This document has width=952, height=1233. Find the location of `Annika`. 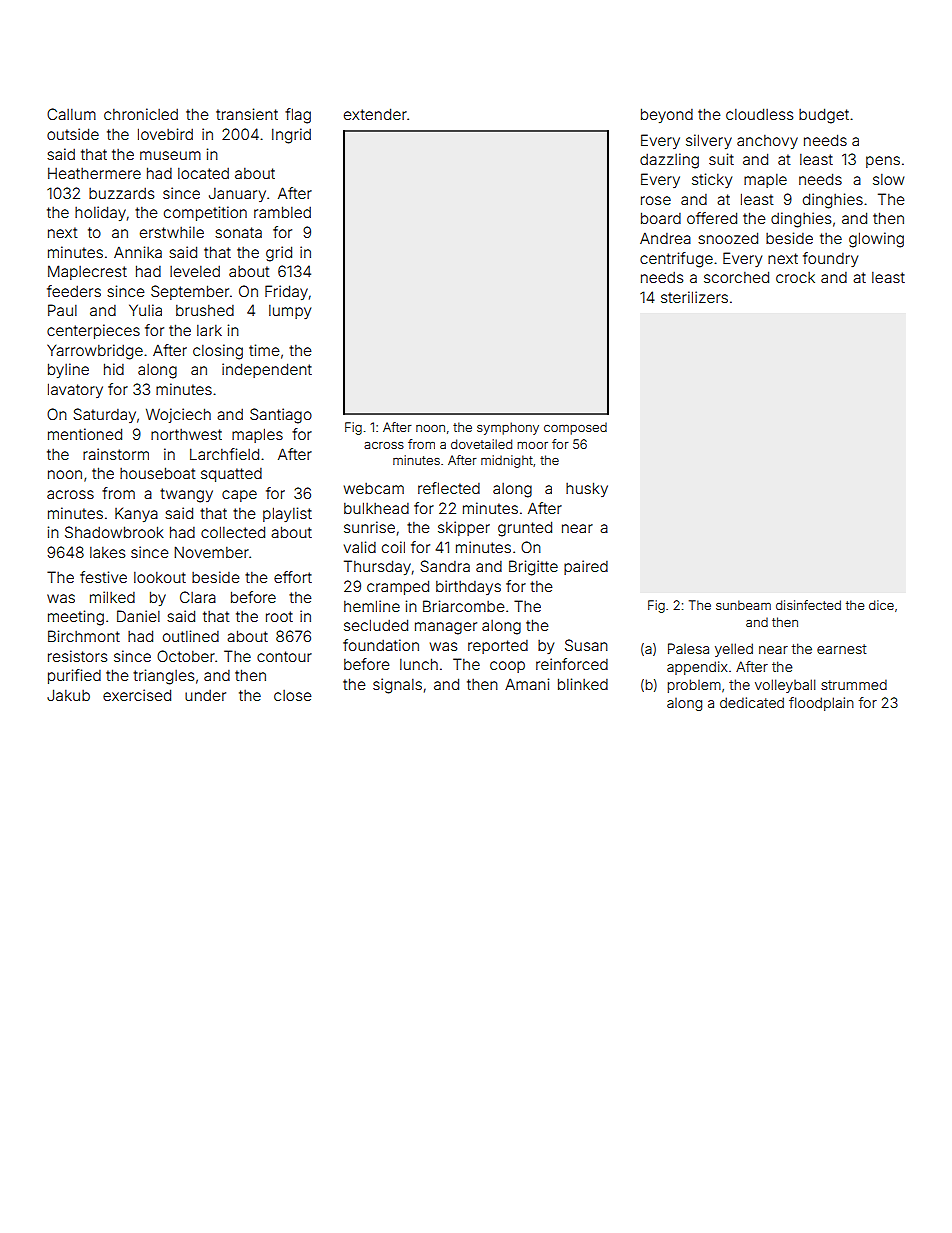

Annika is located at coordinates (138, 252).
